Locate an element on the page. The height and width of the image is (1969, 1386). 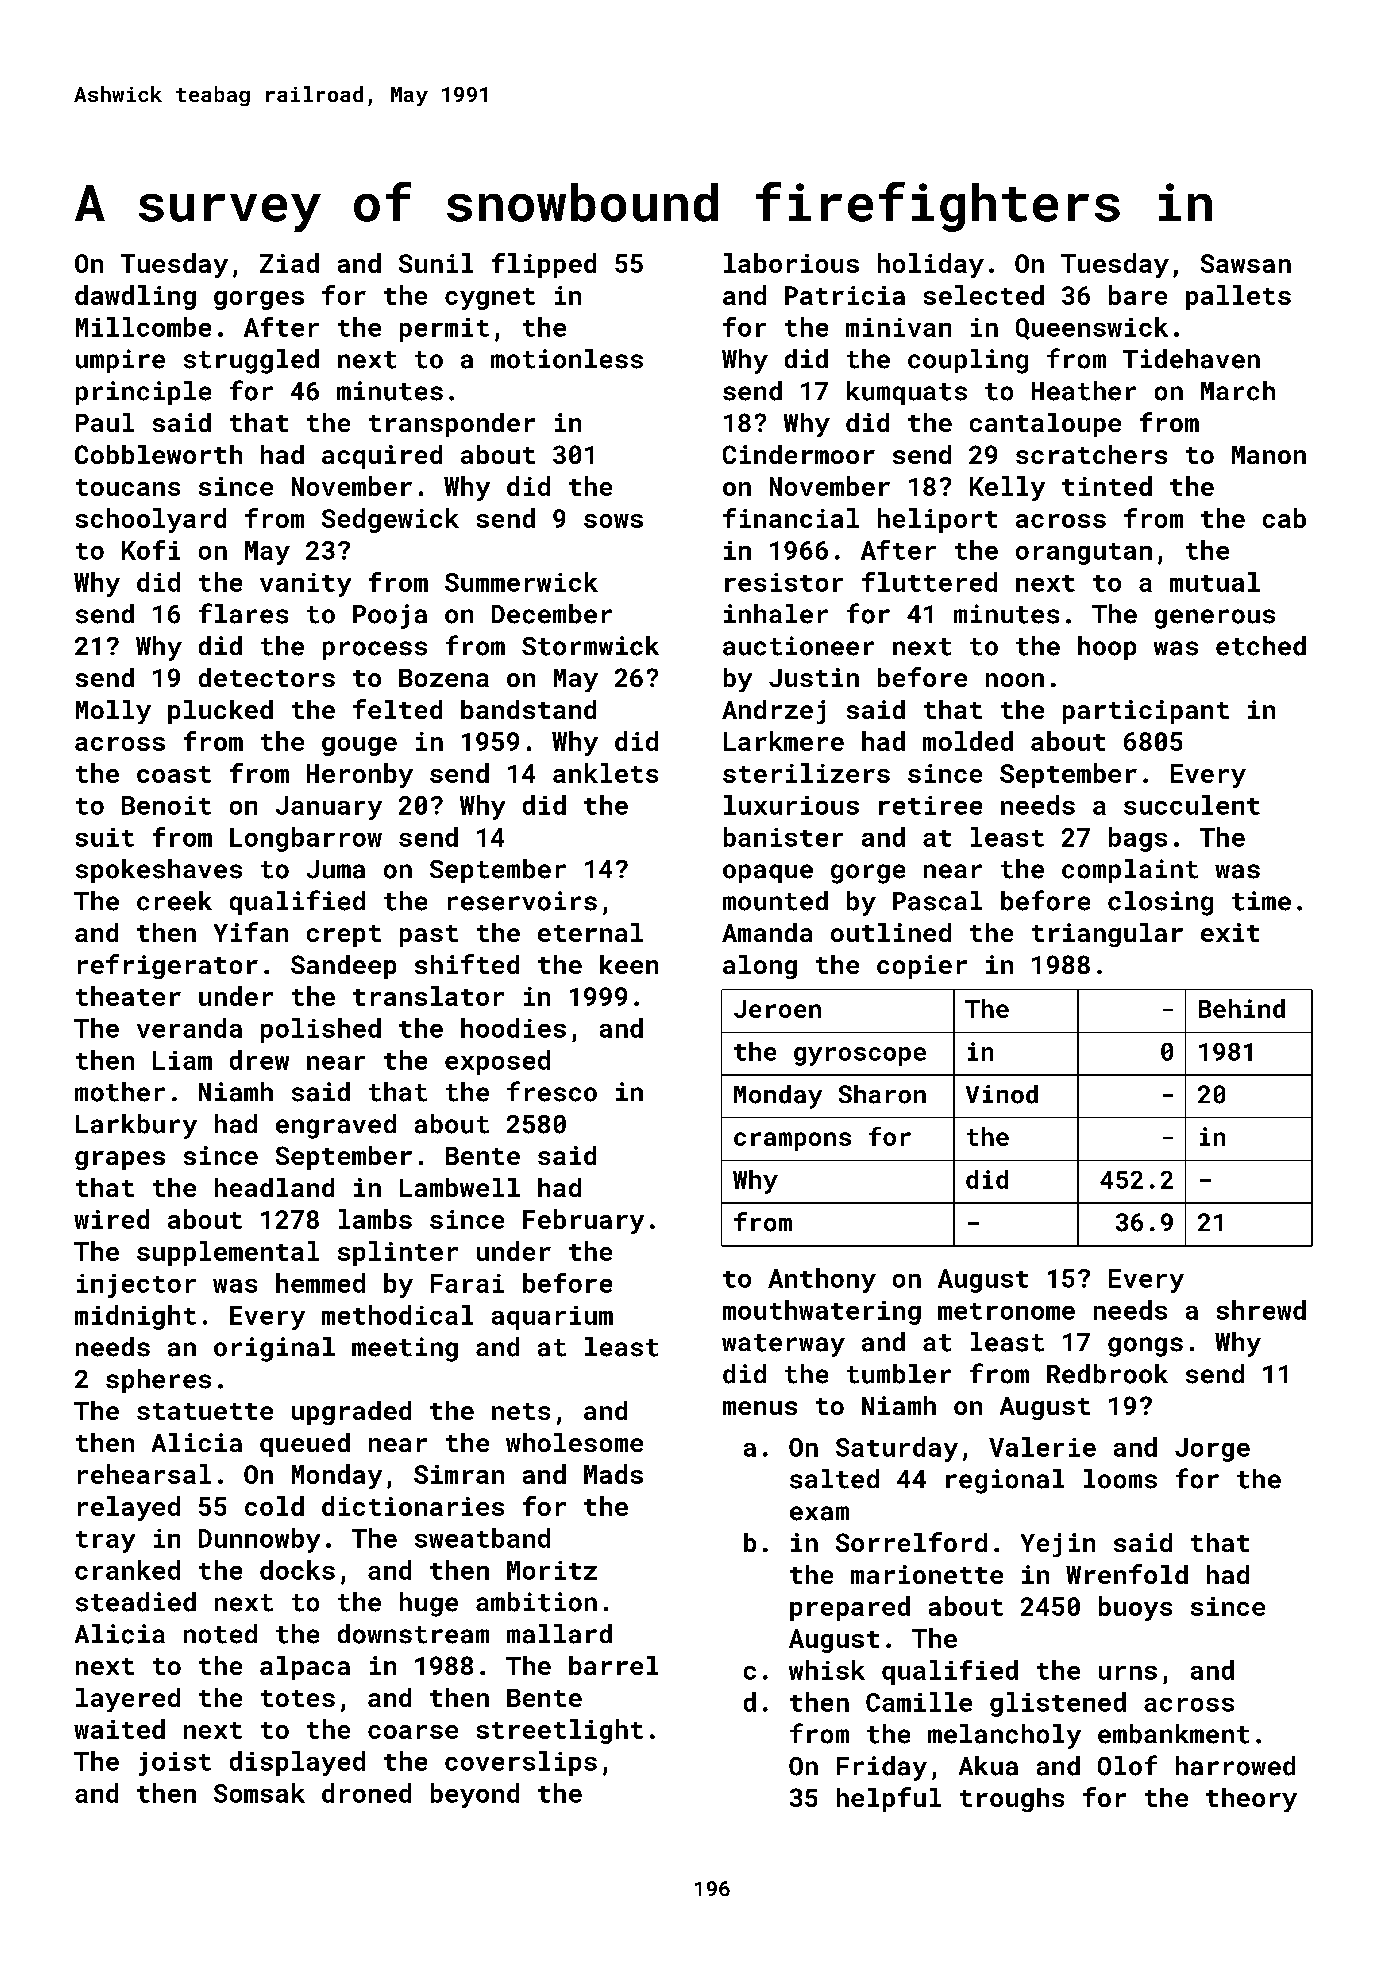
time is located at coordinates (1261, 901).
